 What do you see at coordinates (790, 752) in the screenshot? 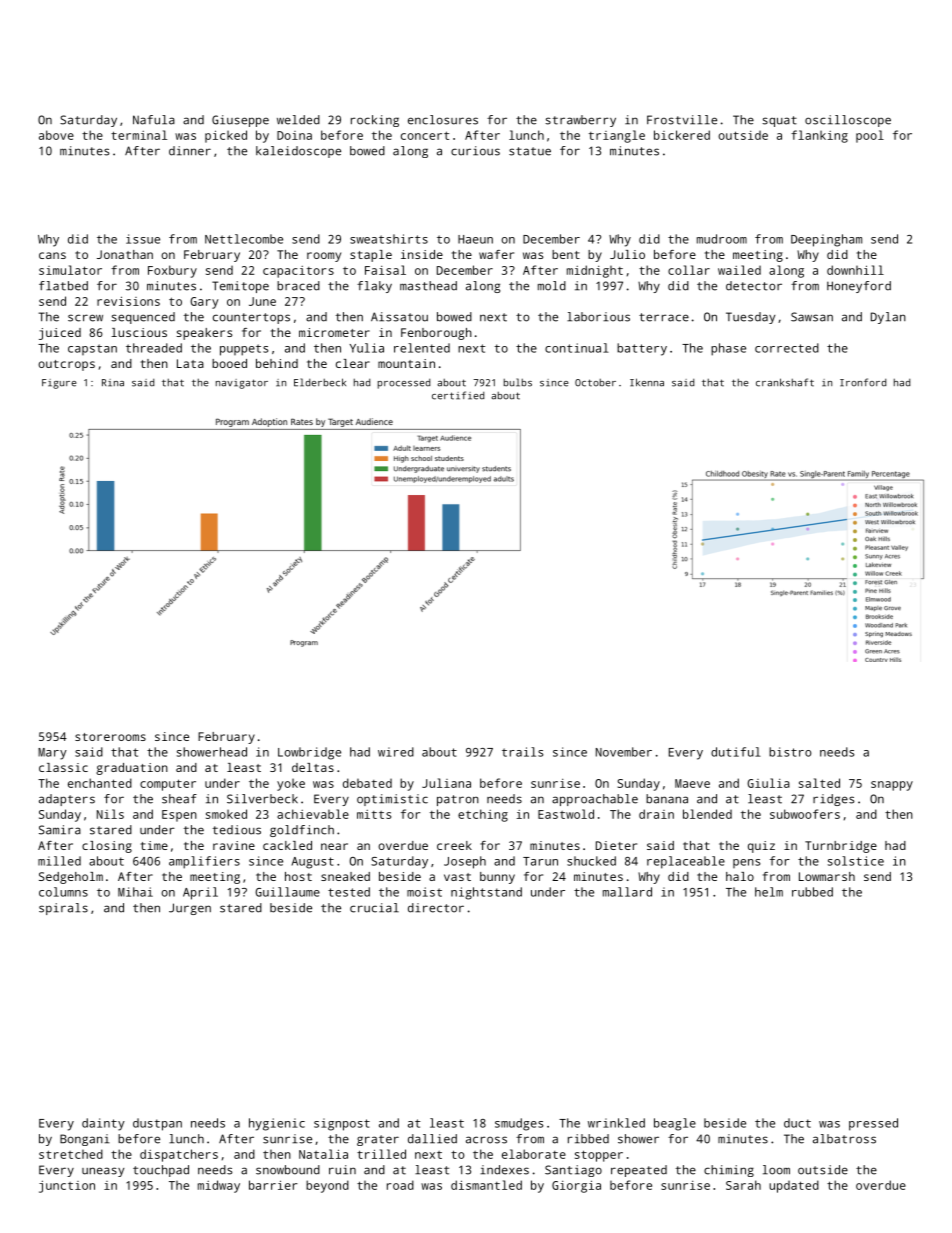
I see `bistro` at bounding box center [790, 752].
